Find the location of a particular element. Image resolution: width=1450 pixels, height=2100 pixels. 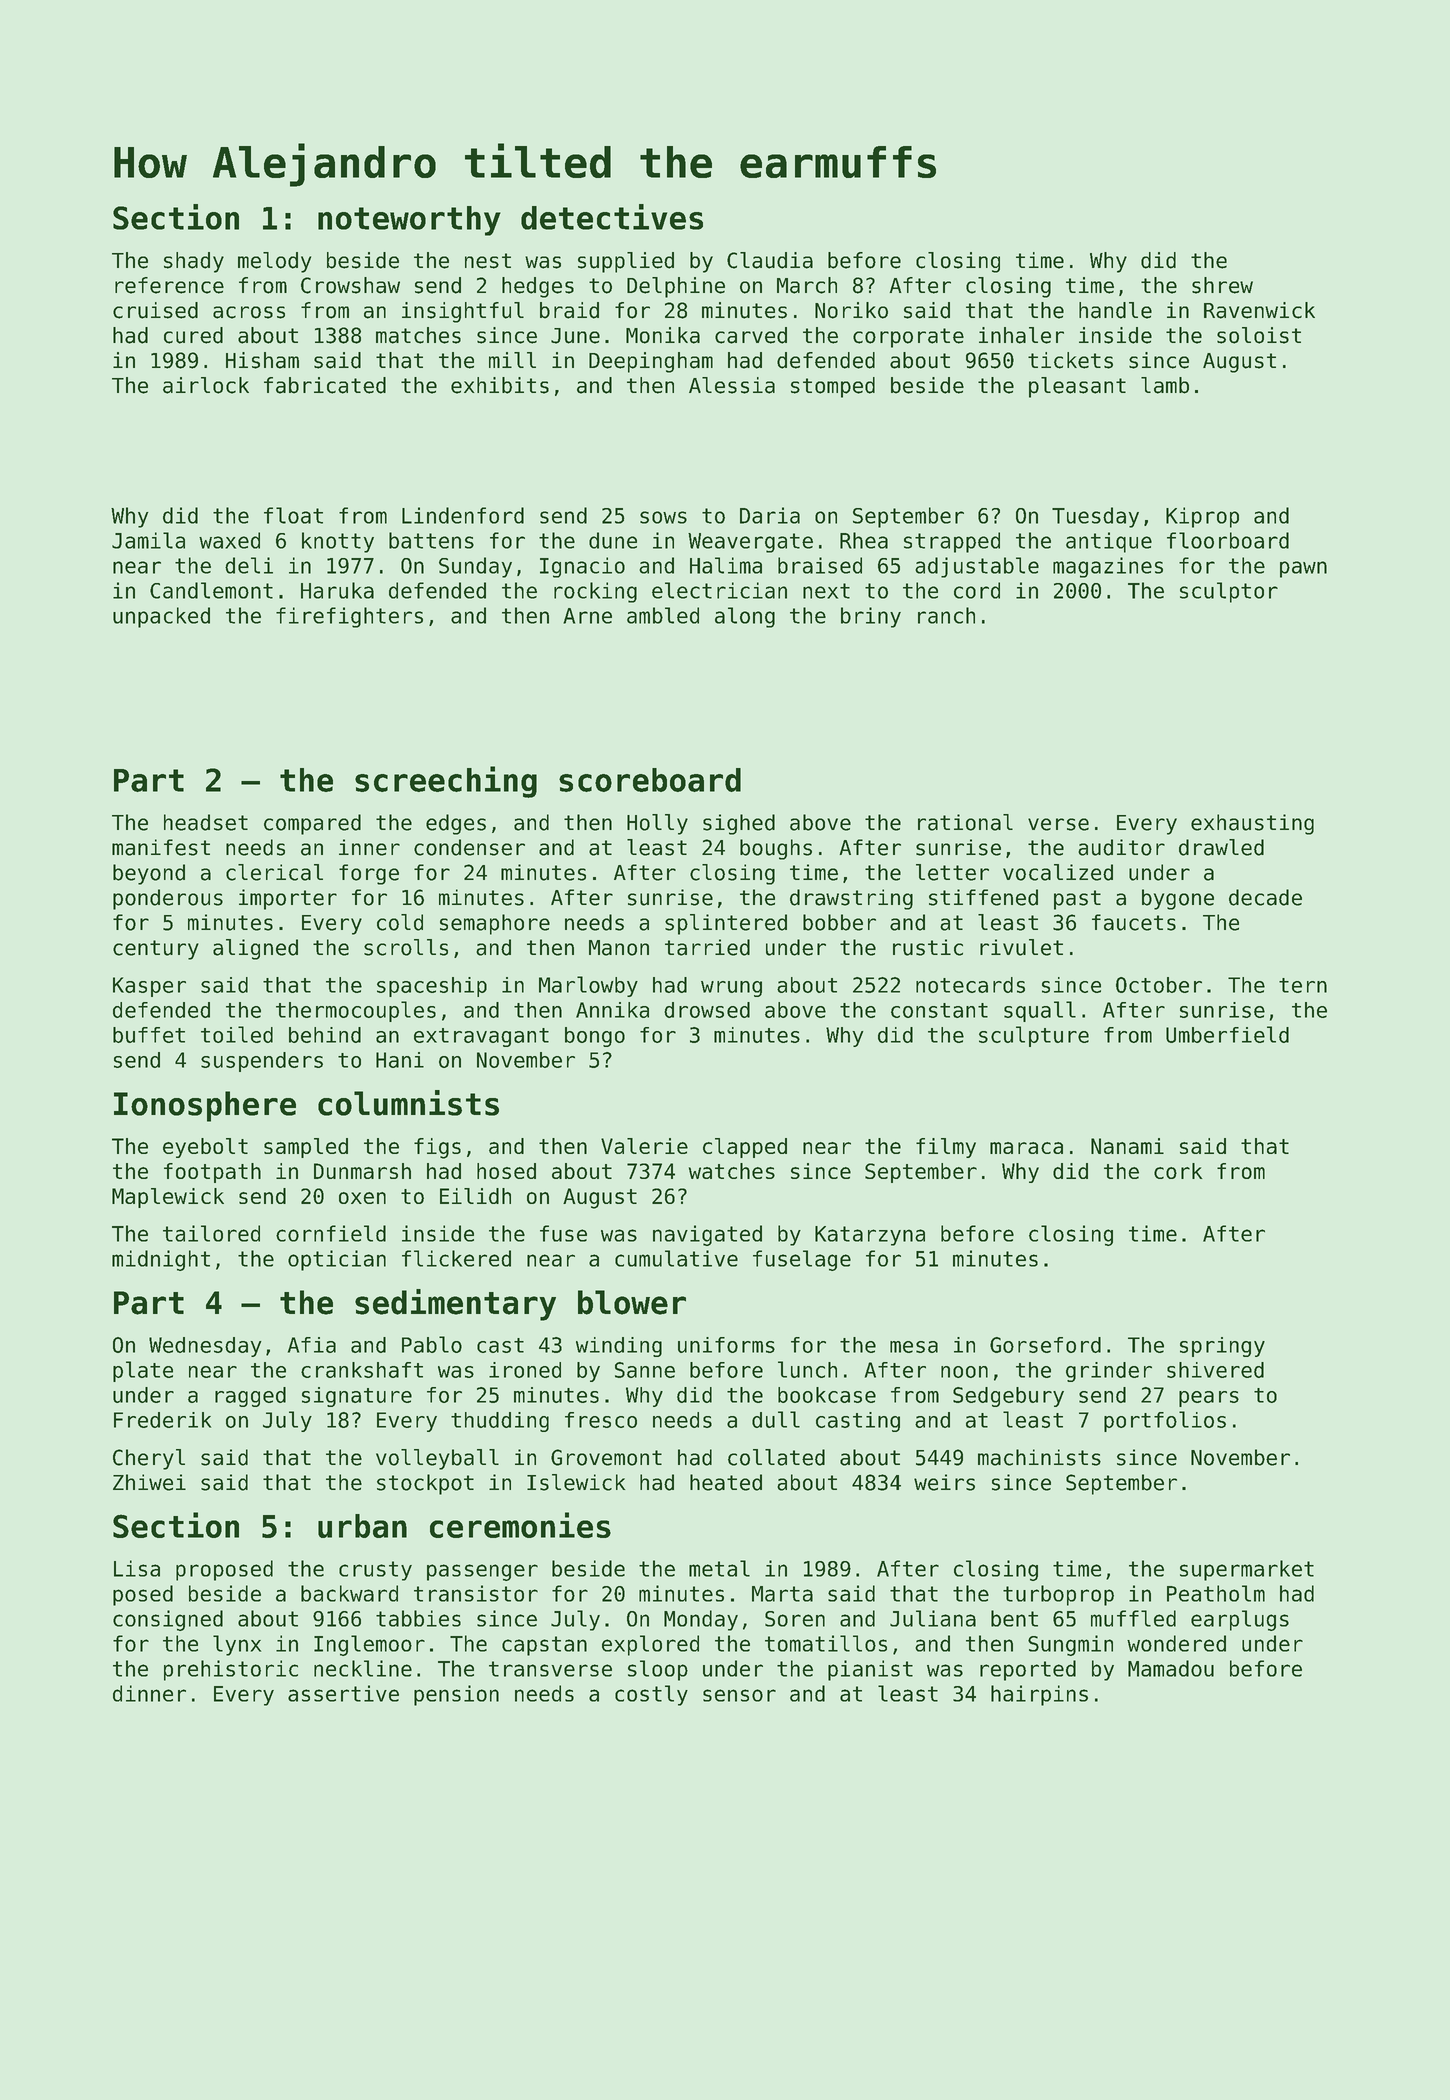

earplugs is located at coordinates (1240, 1620).
